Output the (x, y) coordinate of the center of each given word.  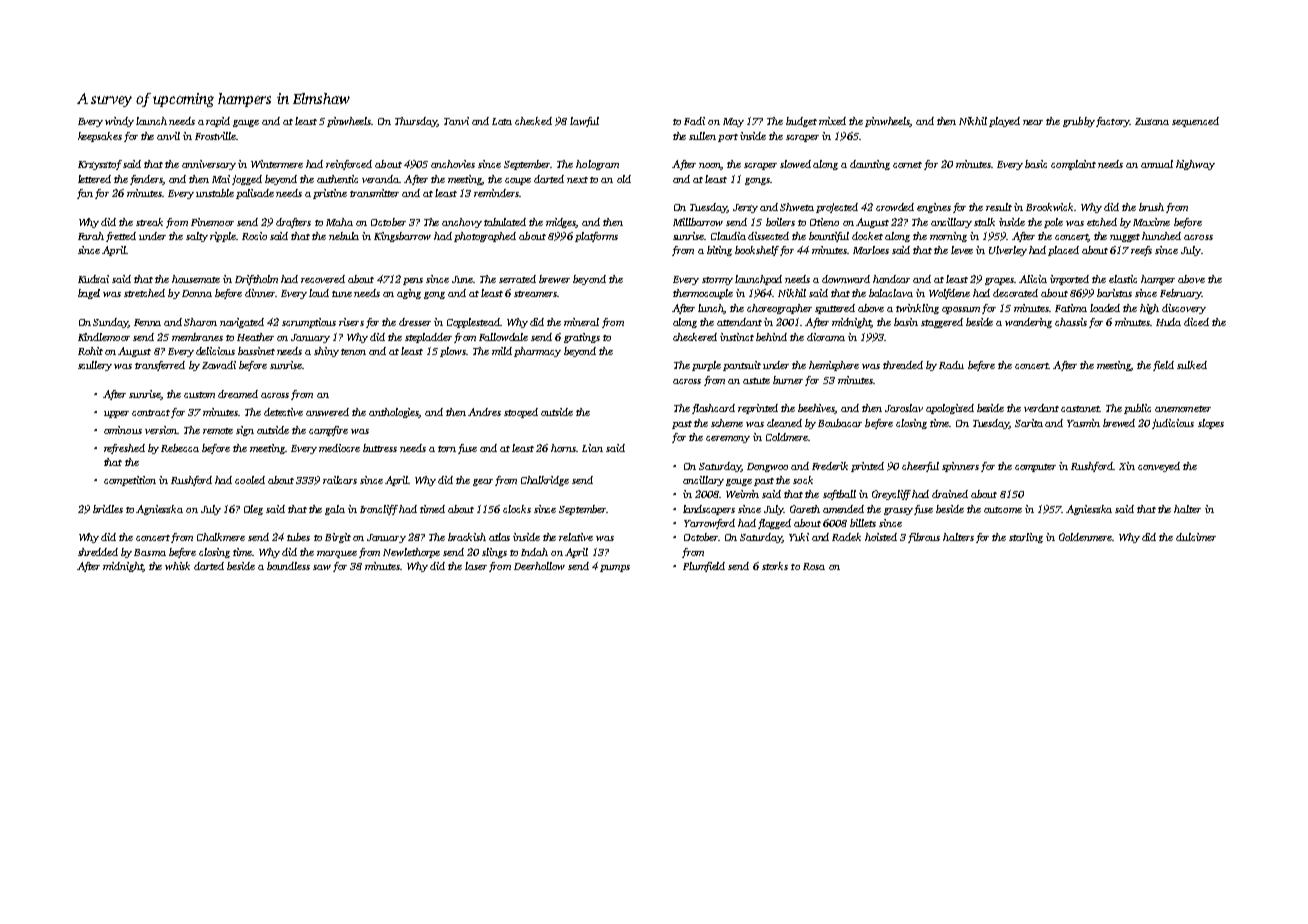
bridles (108, 509)
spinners (960, 467)
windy (119, 122)
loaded (1105, 308)
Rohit (90, 351)
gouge (739, 482)
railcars (340, 480)
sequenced (1195, 122)
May (733, 122)
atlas (499, 537)
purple (706, 366)
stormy (717, 281)
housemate (196, 279)
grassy (898, 511)
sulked (1192, 365)
